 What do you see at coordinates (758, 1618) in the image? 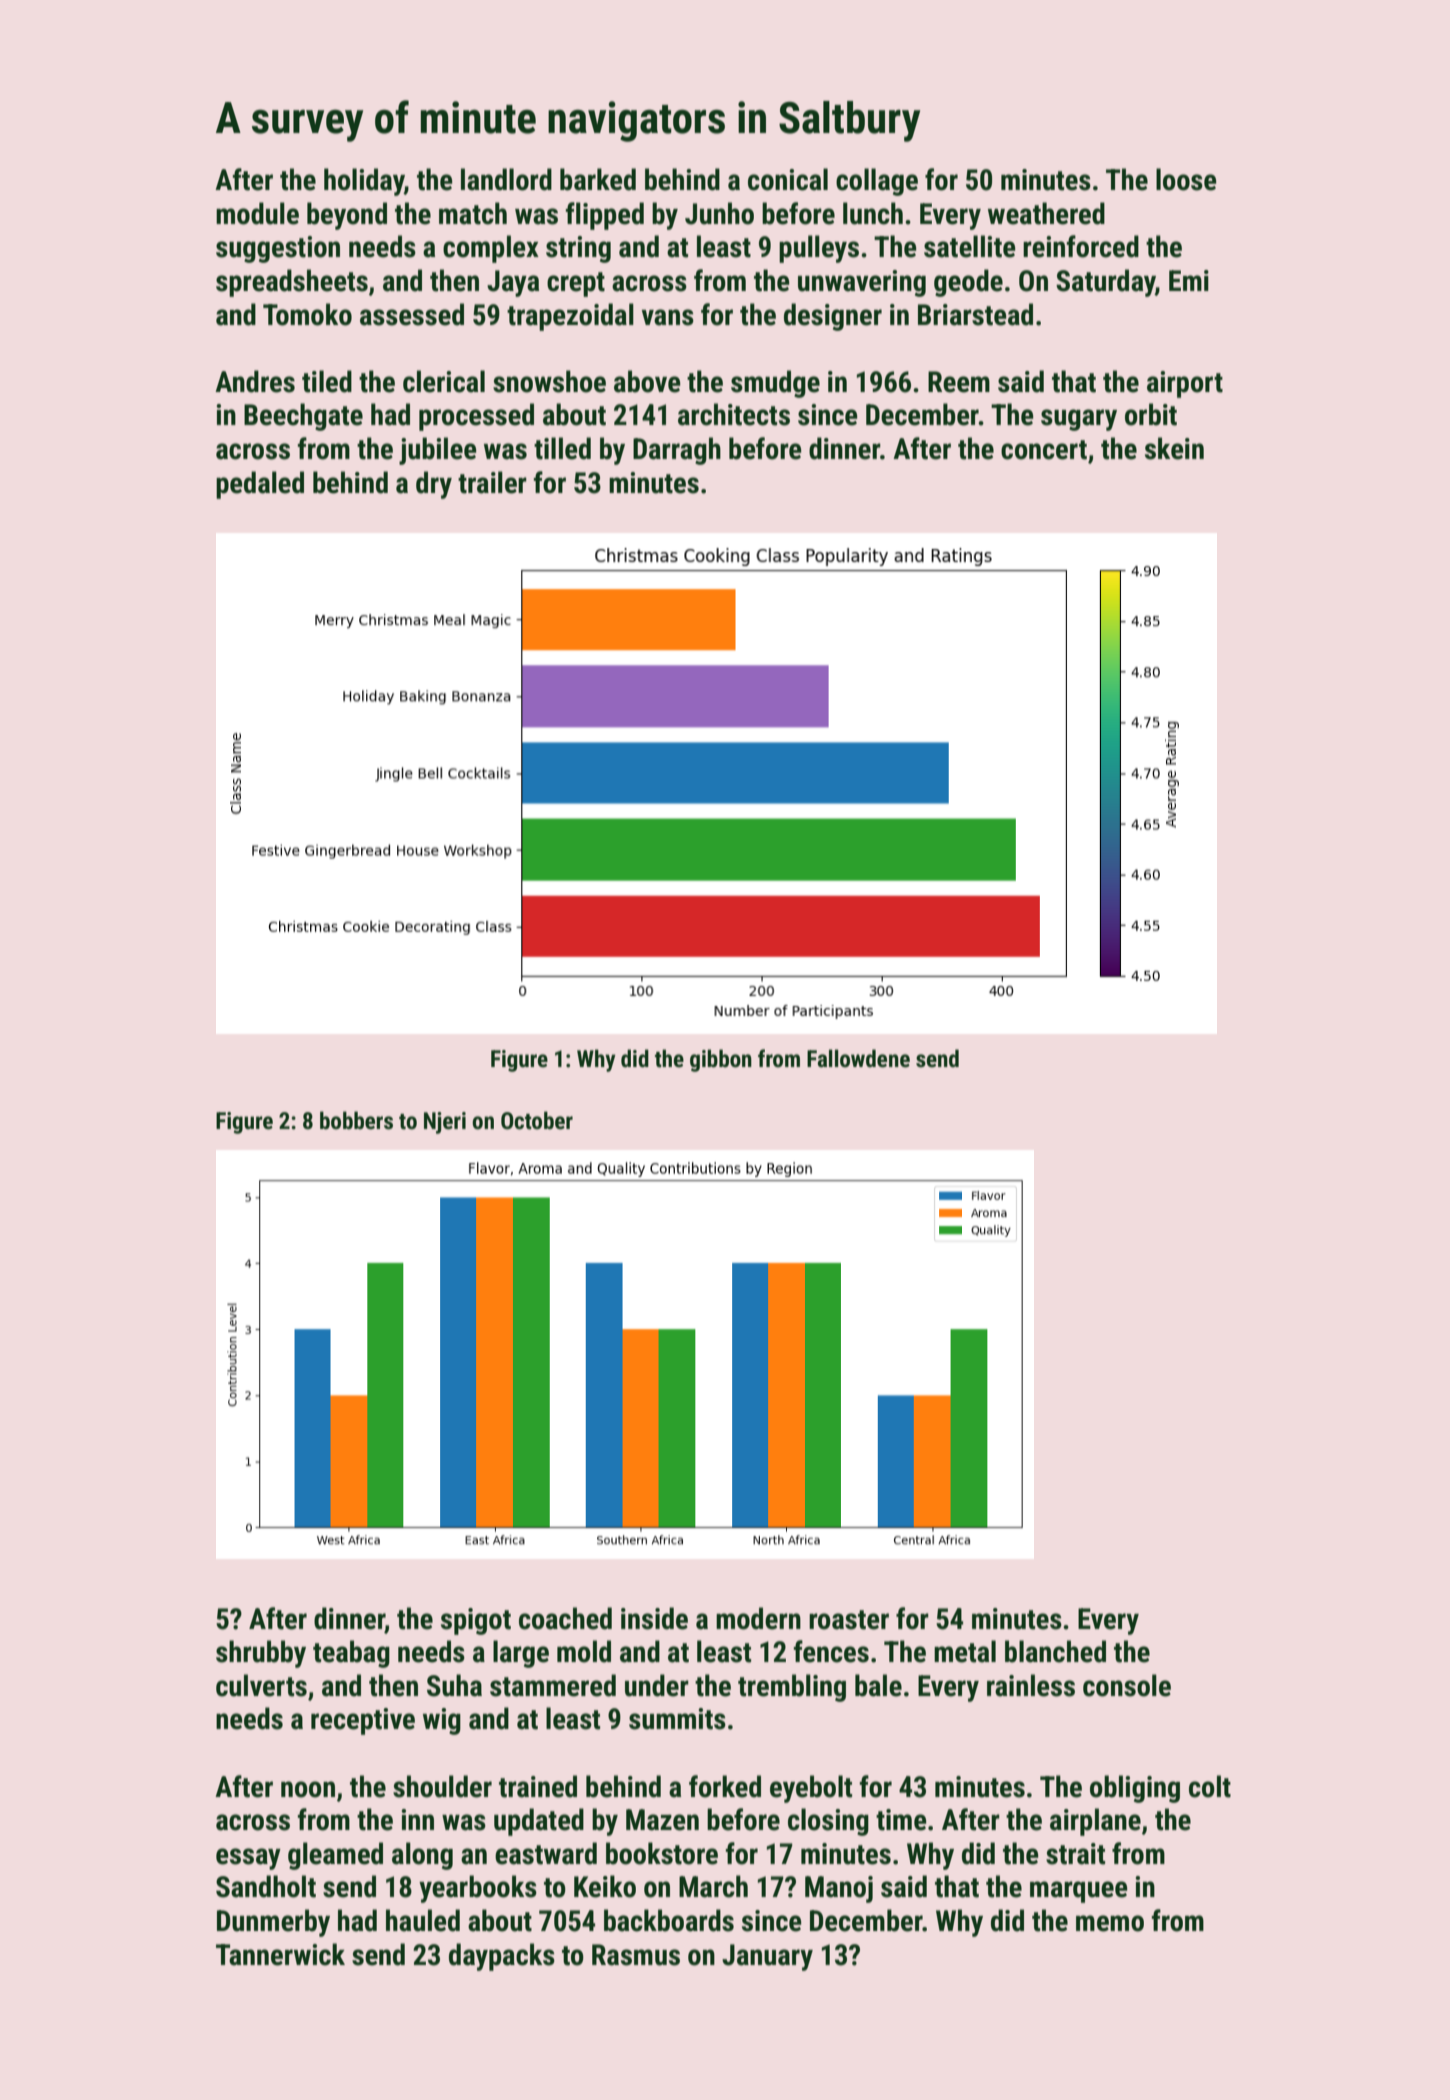
I see `modern` at bounding box center [758, 1618].
